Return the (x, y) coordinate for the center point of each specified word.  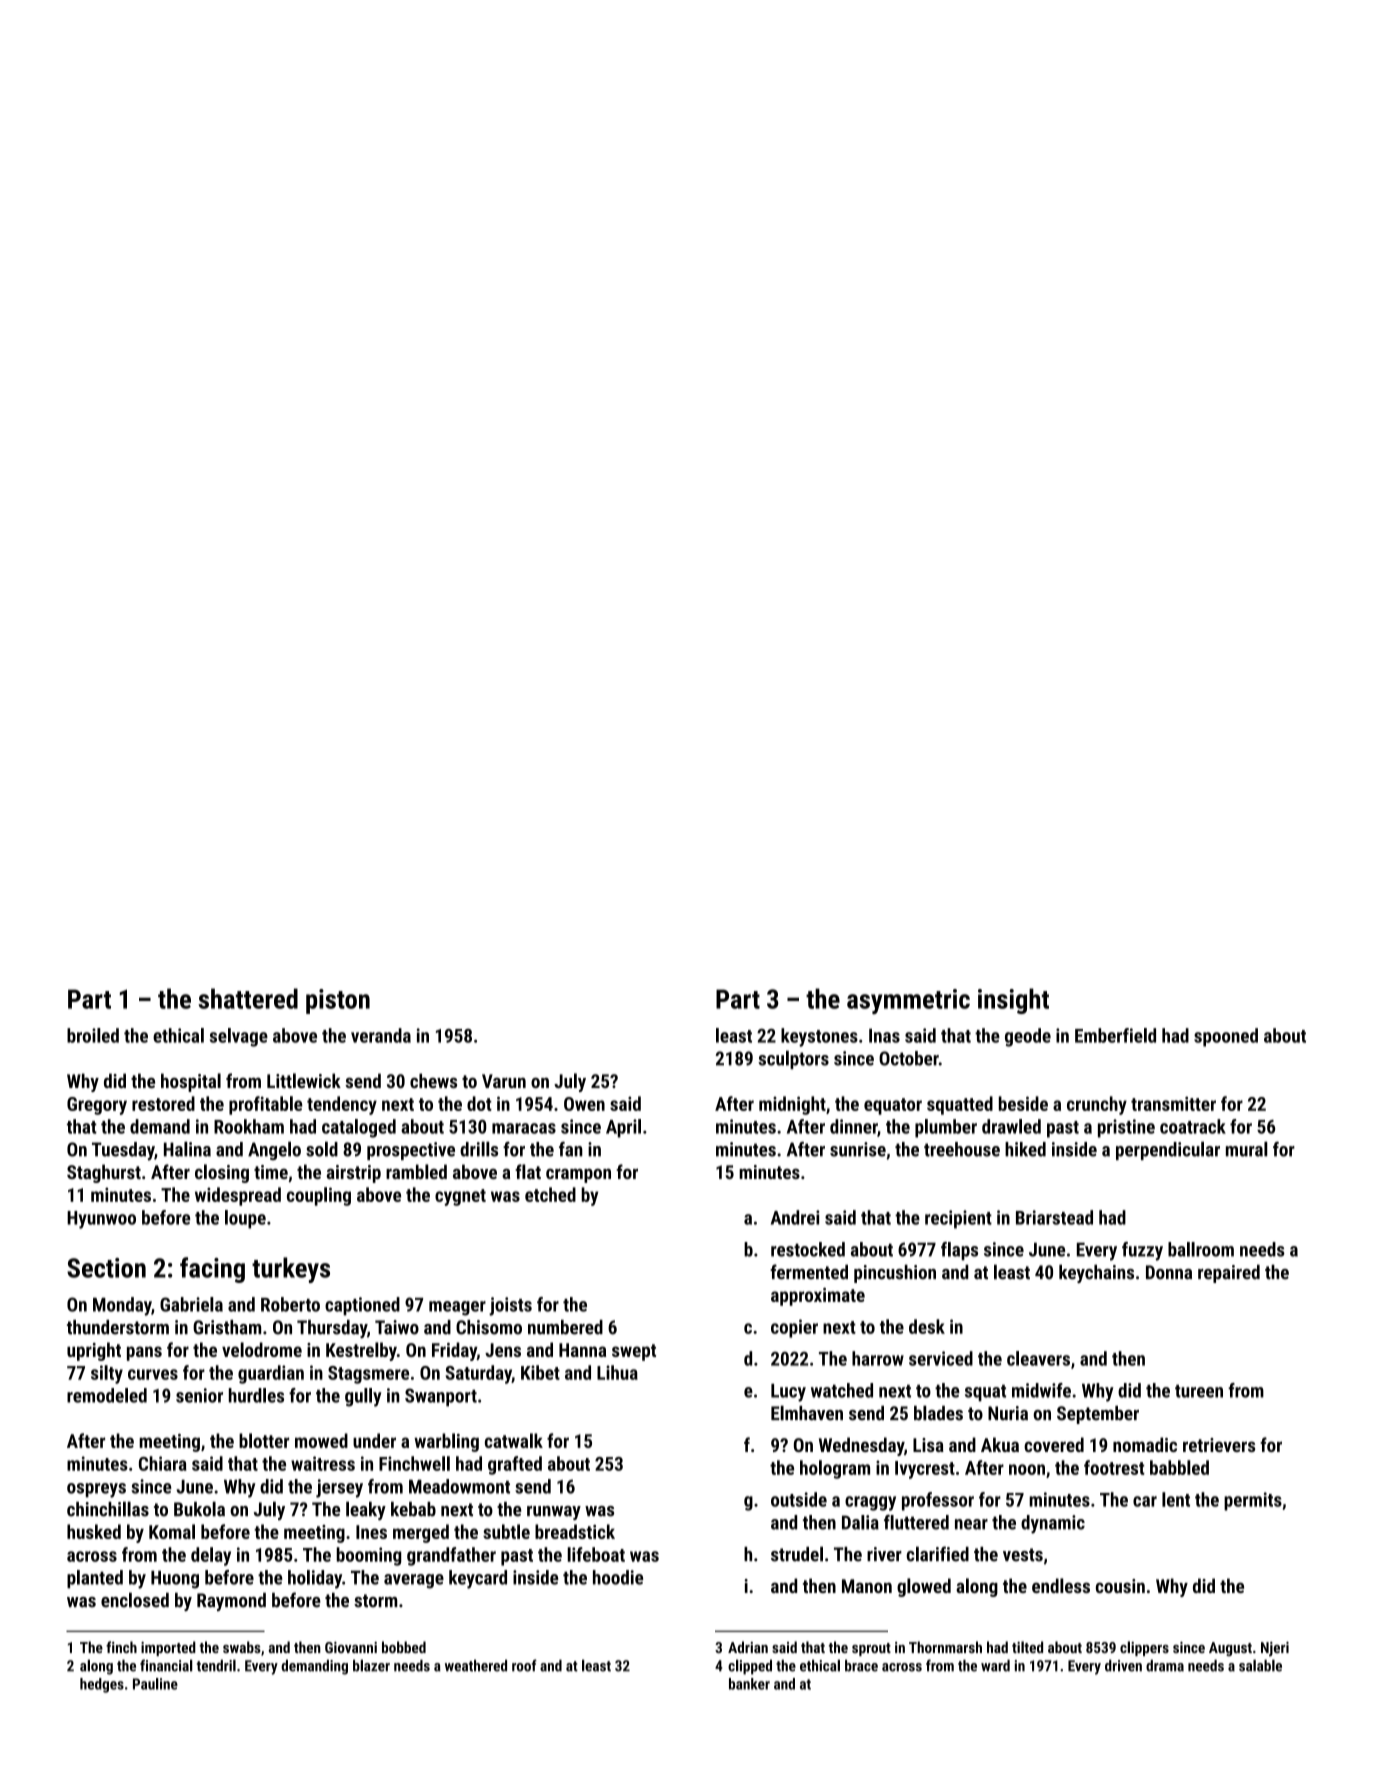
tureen (1199, 1391)
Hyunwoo (101, 1220)
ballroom (1201, 1249)
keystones (819, 1037)
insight (1013, 1001)
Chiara (163, 1463)
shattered (248, 998)
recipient (958, 1219)
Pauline (155, 1684)
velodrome (262, 1349)
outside (799, 1499)
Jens (503, 1350)
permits (1253, 1501)
